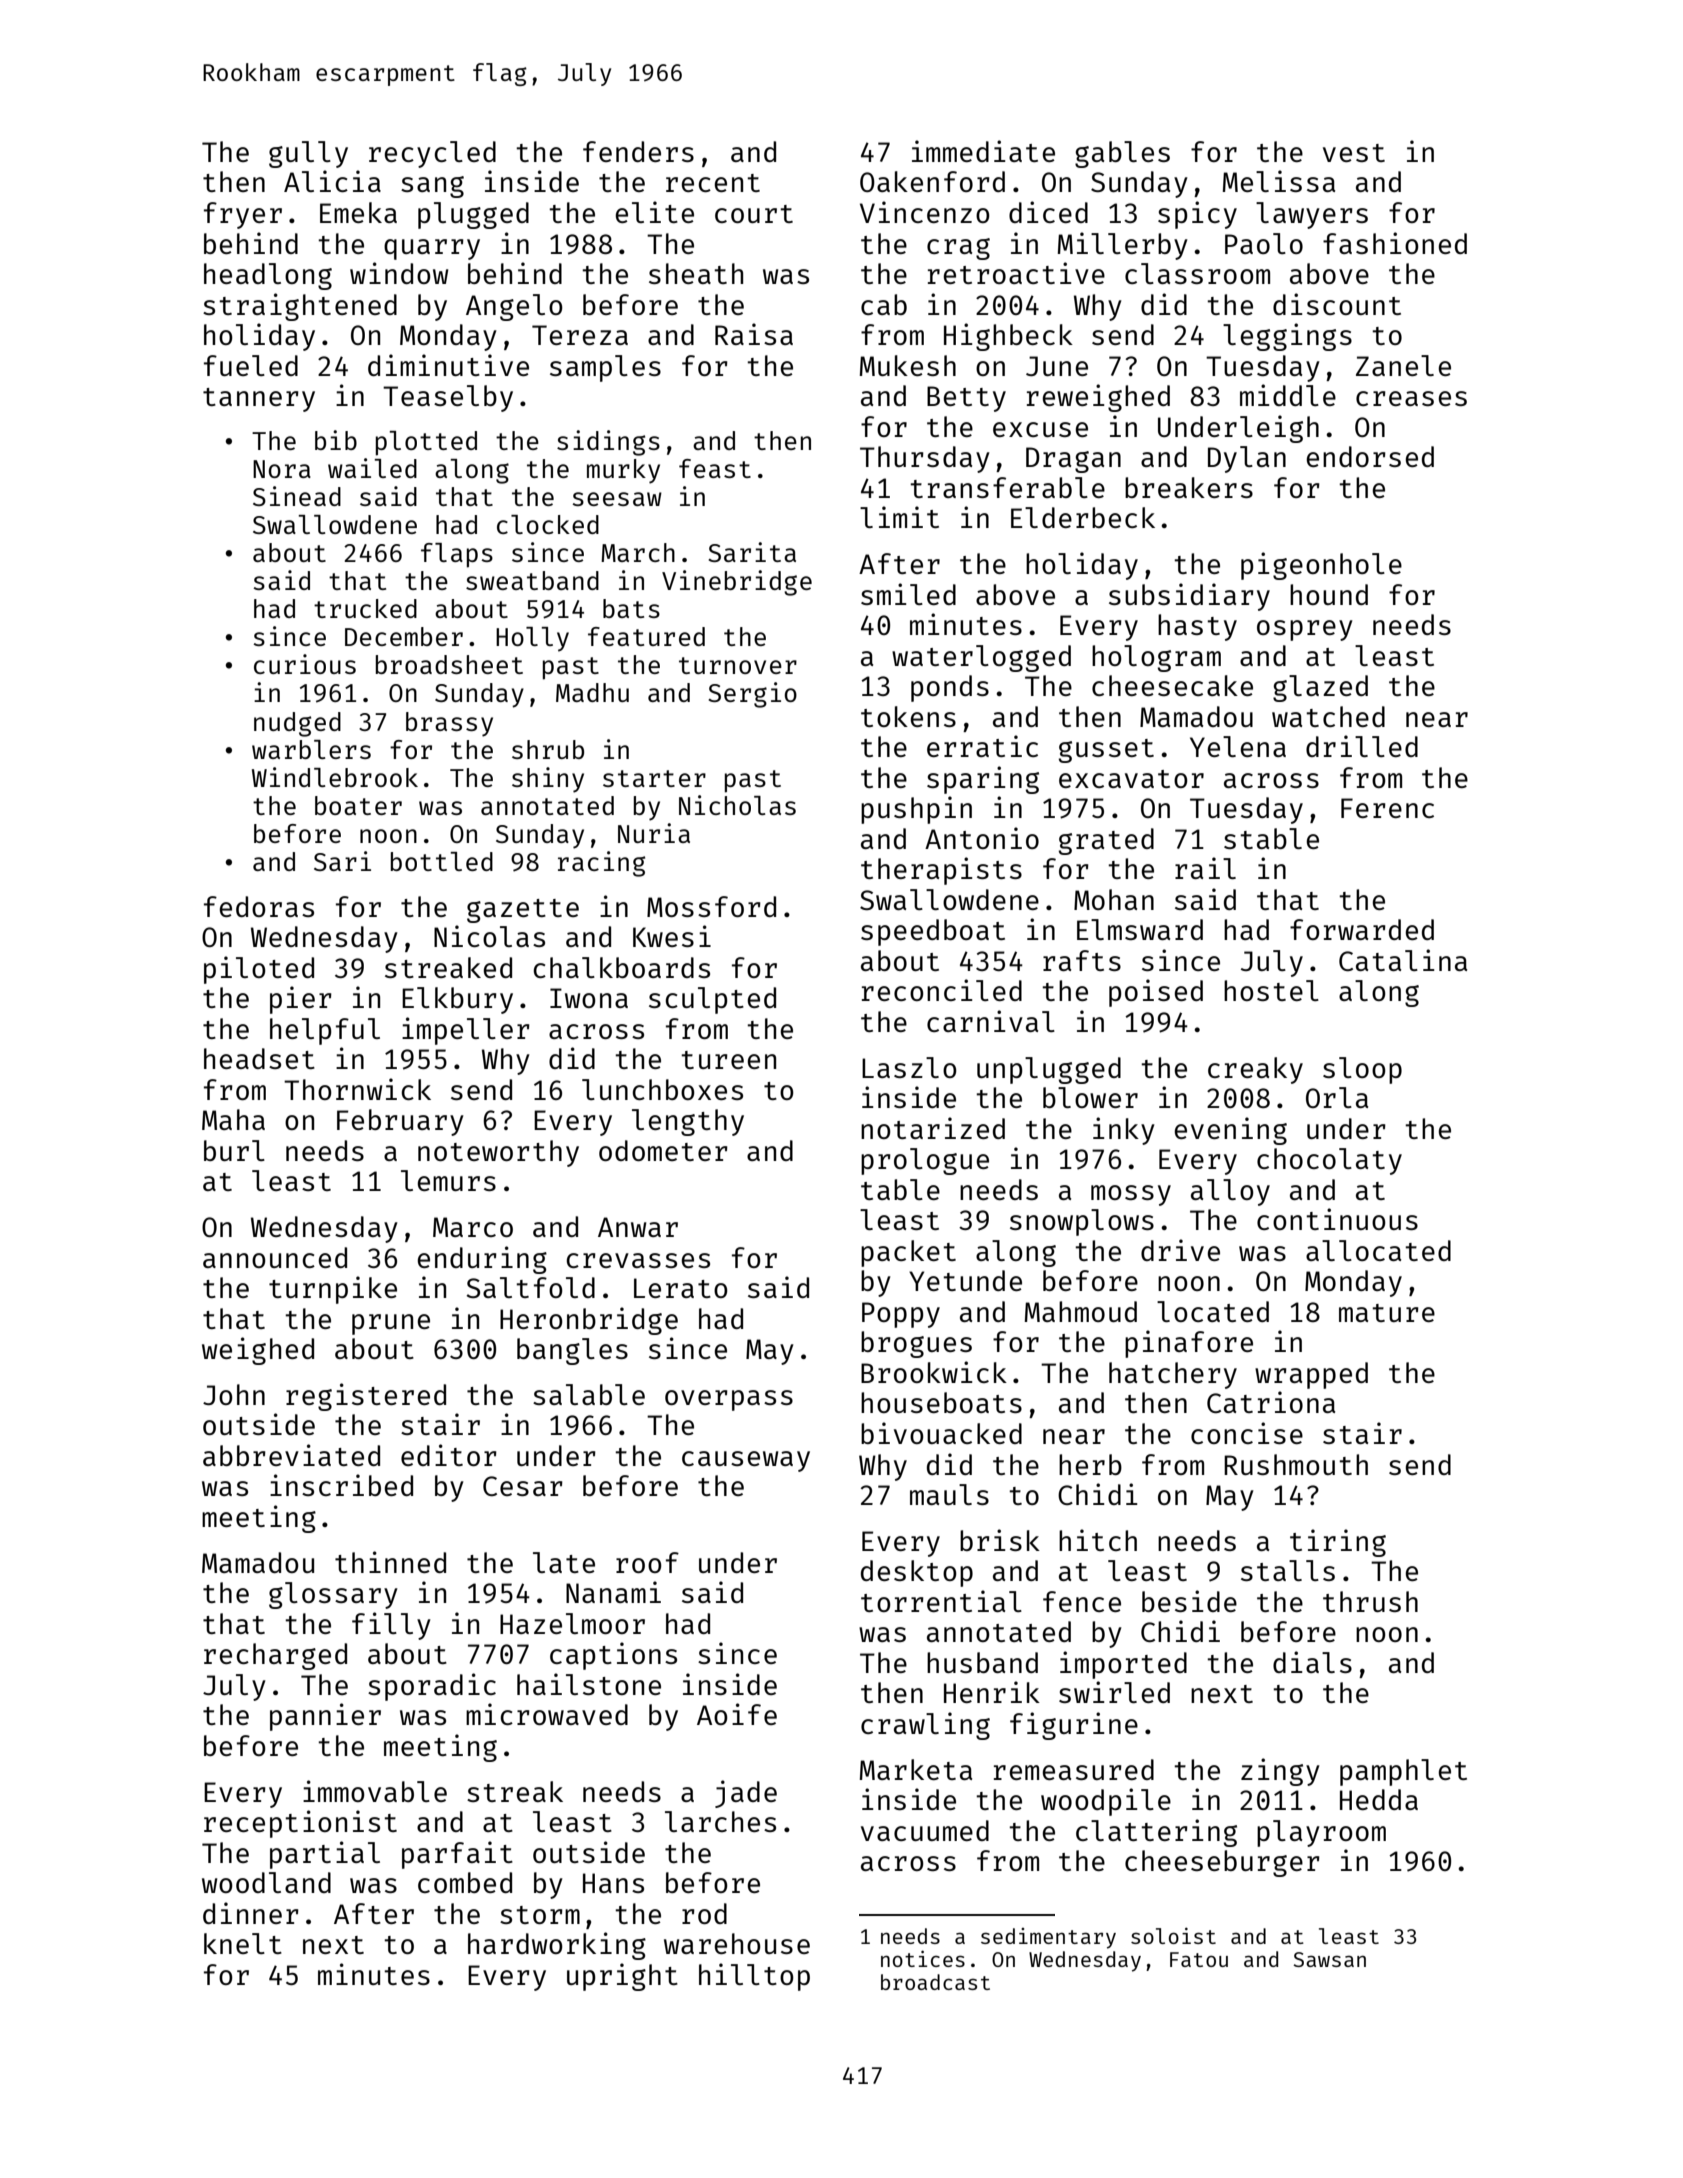 The height and width of the screenshot is (2178, 1683). What do you see at coordinates (300, 1824) in the screenshot?
I see `receptionist` at bounding box center [300, 1824].
